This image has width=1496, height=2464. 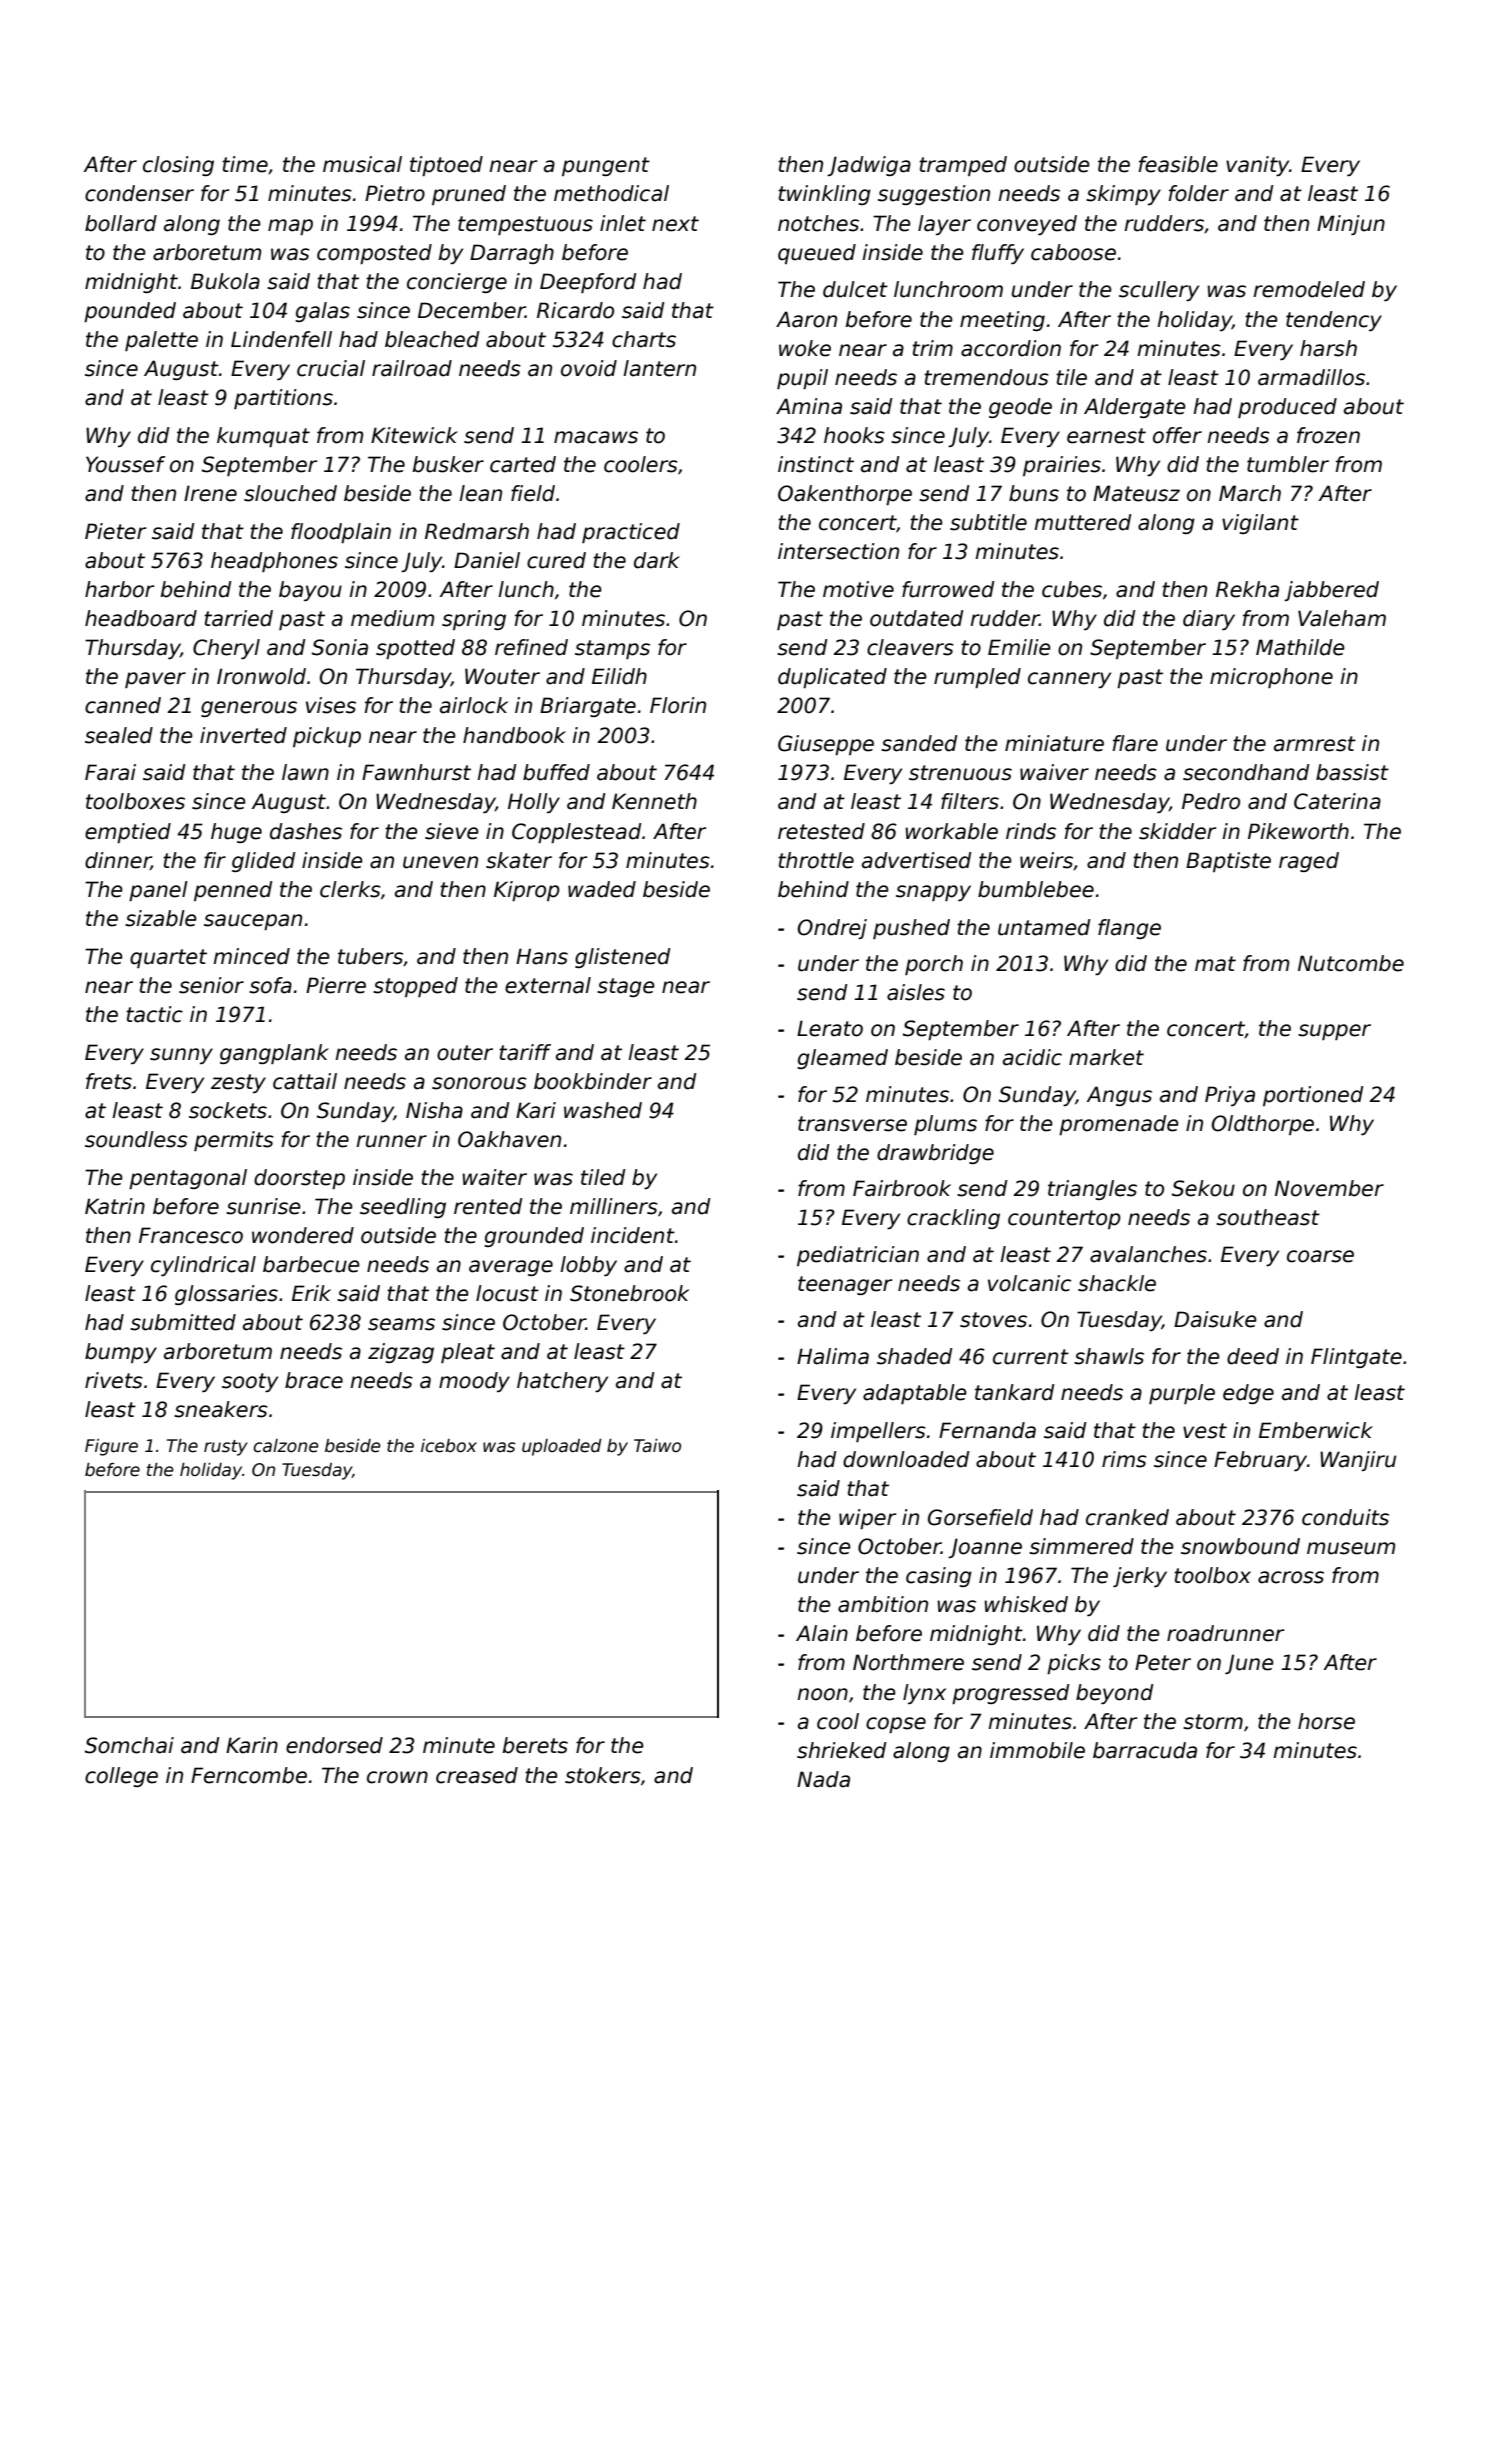 I want to click on Jadwiga, so click(x=869, y=166).
